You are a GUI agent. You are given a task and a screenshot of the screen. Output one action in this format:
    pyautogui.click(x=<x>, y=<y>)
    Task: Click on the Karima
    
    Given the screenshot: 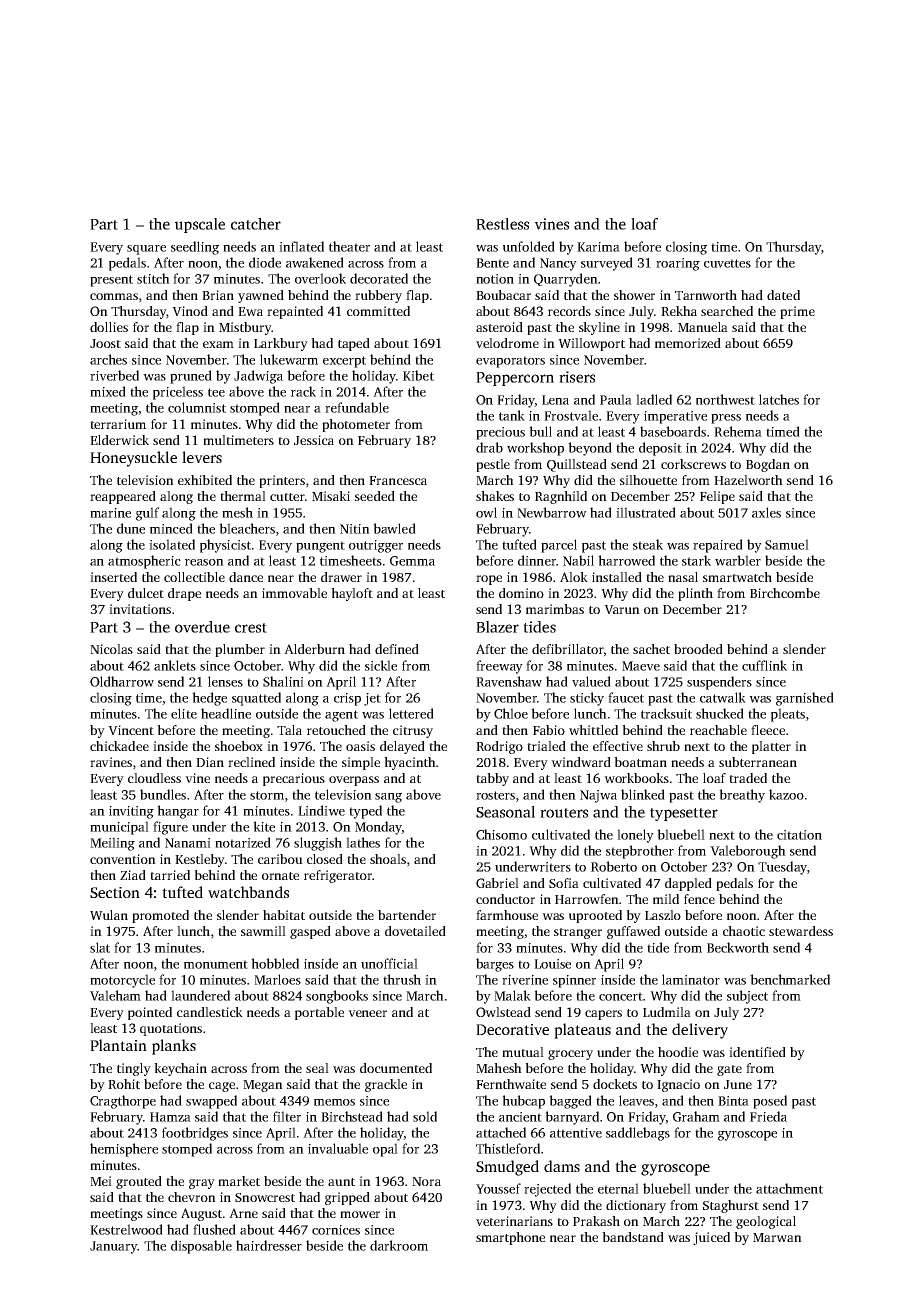 What is the action you would take?
    pyautogui.click(x=598, y=247)
